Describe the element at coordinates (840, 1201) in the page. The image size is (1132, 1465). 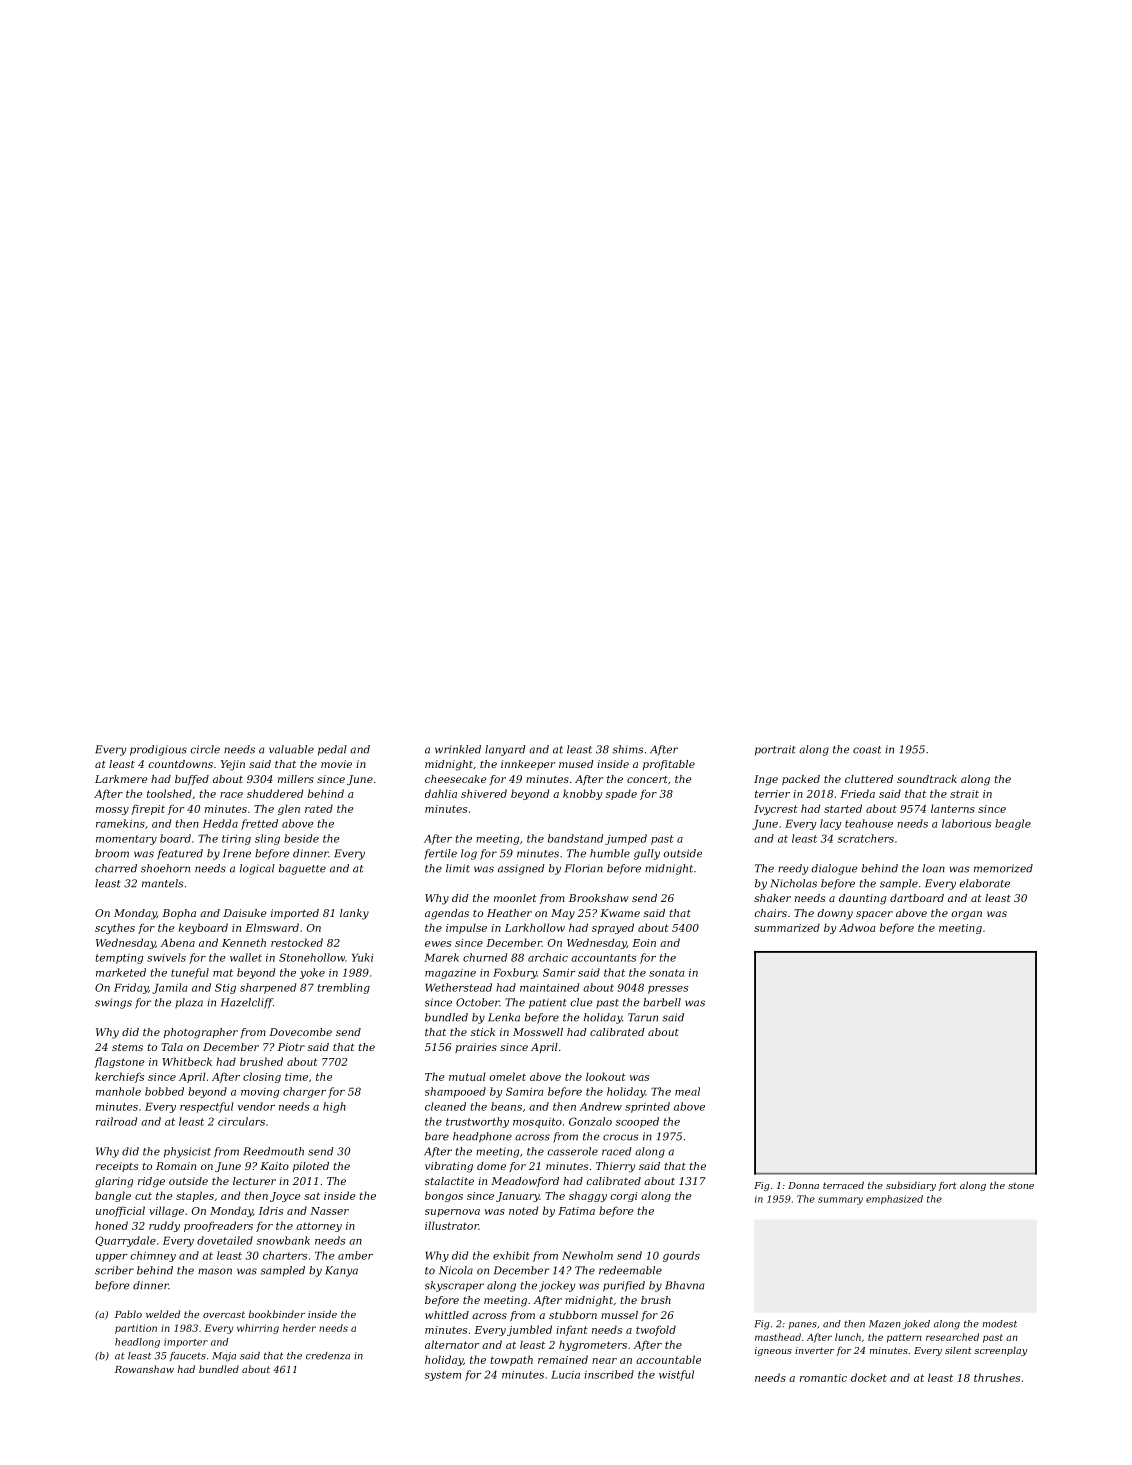
I see `summary` at that location.
